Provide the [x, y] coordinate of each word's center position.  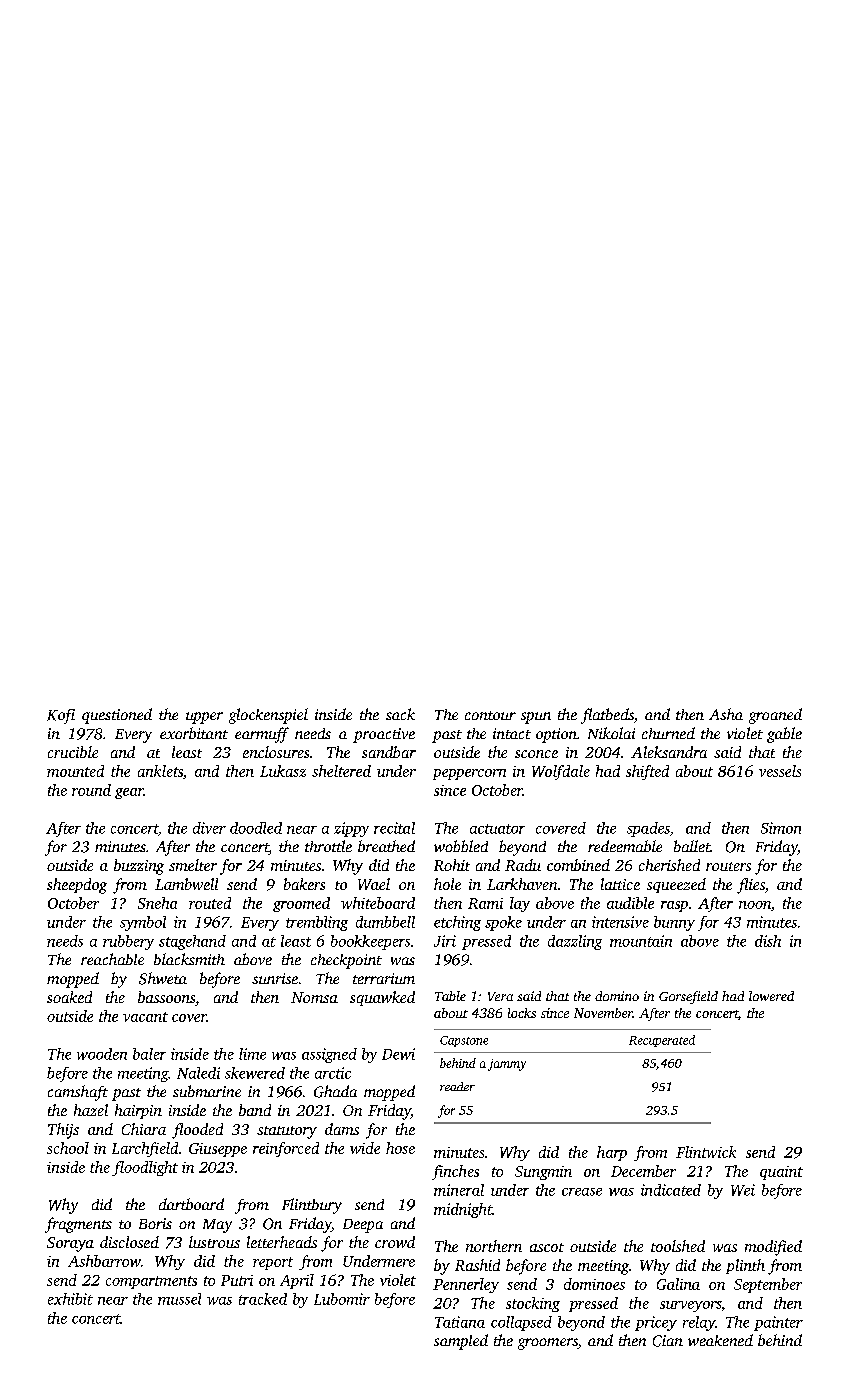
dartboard [191, 1204]
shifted [647, 772]
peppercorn [469, 774]
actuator [497, 829]
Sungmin [543, 1173]
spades [648, 829]
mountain [641, 941]
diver [209, 828]
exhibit [70, 1299]
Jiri [445, 941]
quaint [781, 1173]
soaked [69, 997]
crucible [73, 752]
